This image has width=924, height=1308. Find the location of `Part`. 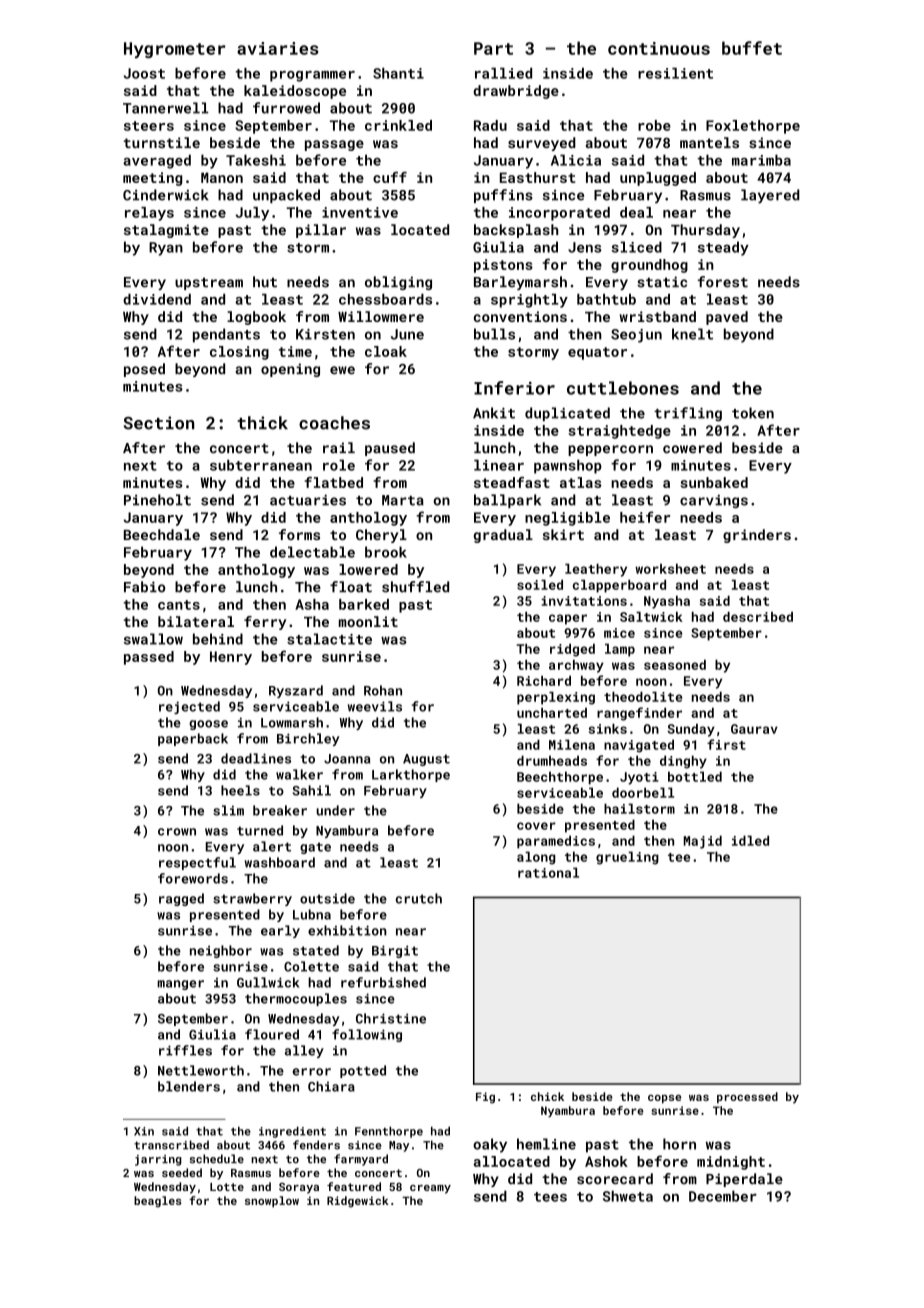

Part is located at coordinates (493, 48).
